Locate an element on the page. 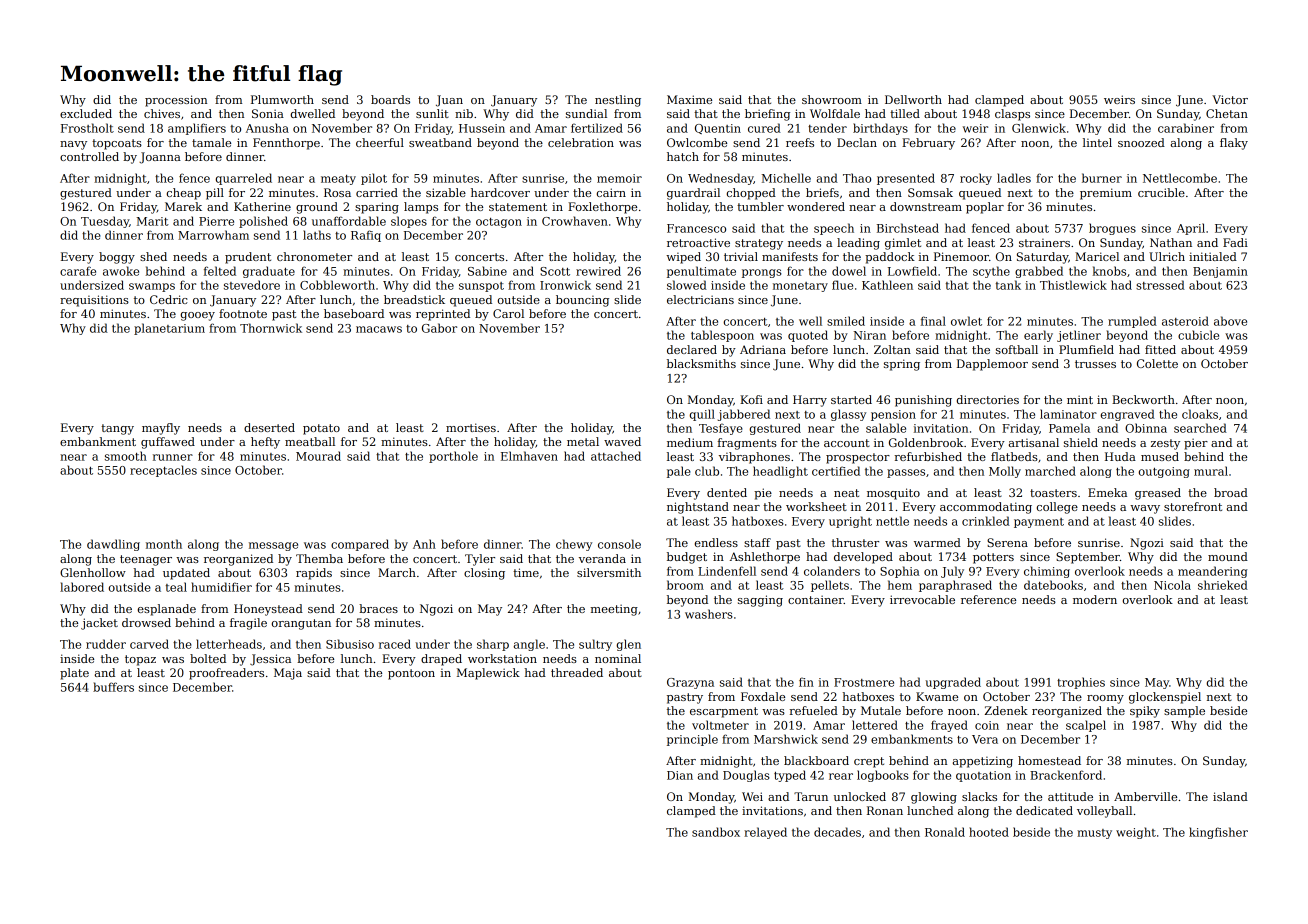 This page has width=1308, height=924. buffers is located at coordinates (113, 687).
